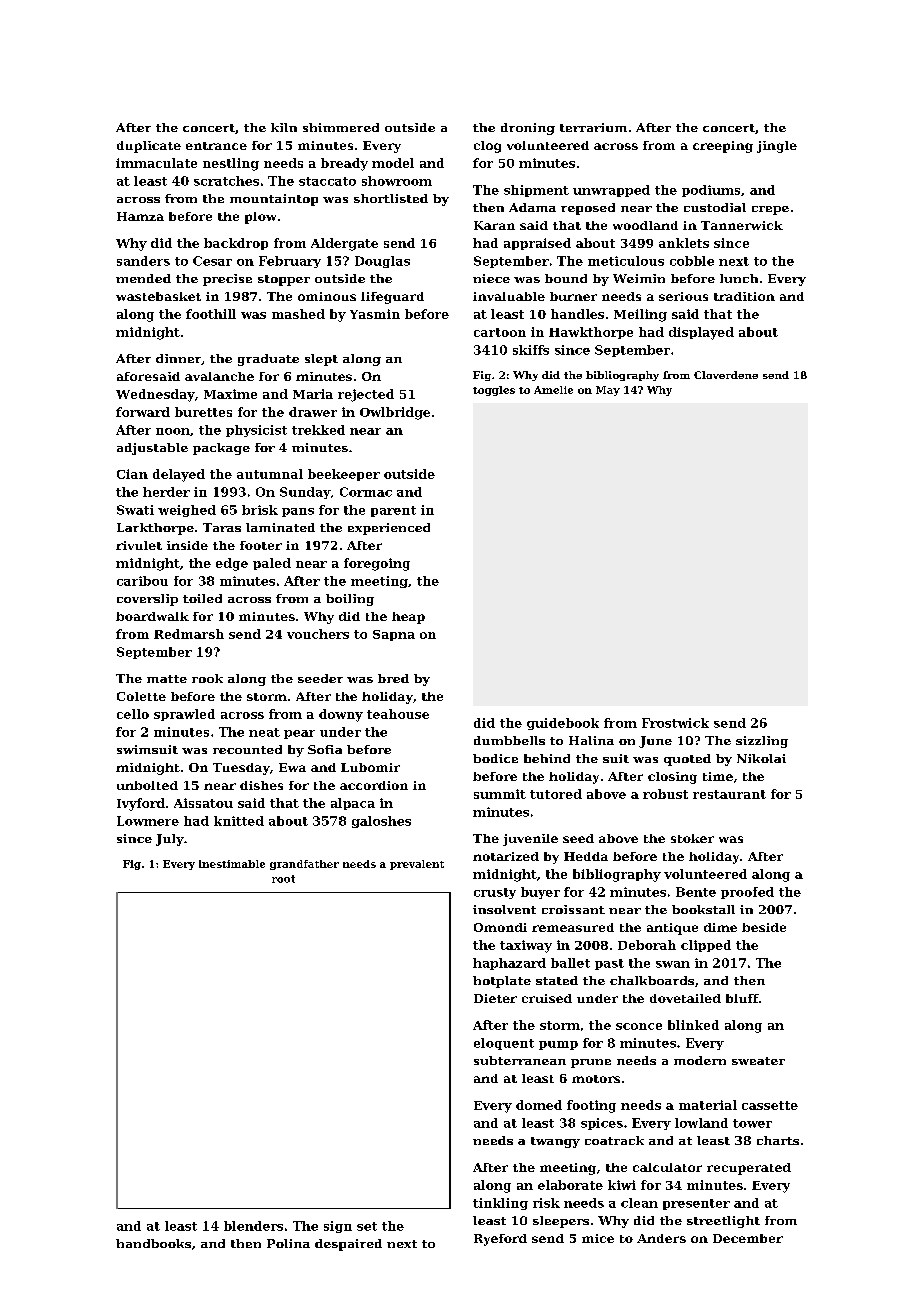 Image resolution: width=924 pixels, height=1308 pixels. What do you see at coordinates (598, 1238) in the screenshot?
I see `mice` at bounding box center [598, 1238].
